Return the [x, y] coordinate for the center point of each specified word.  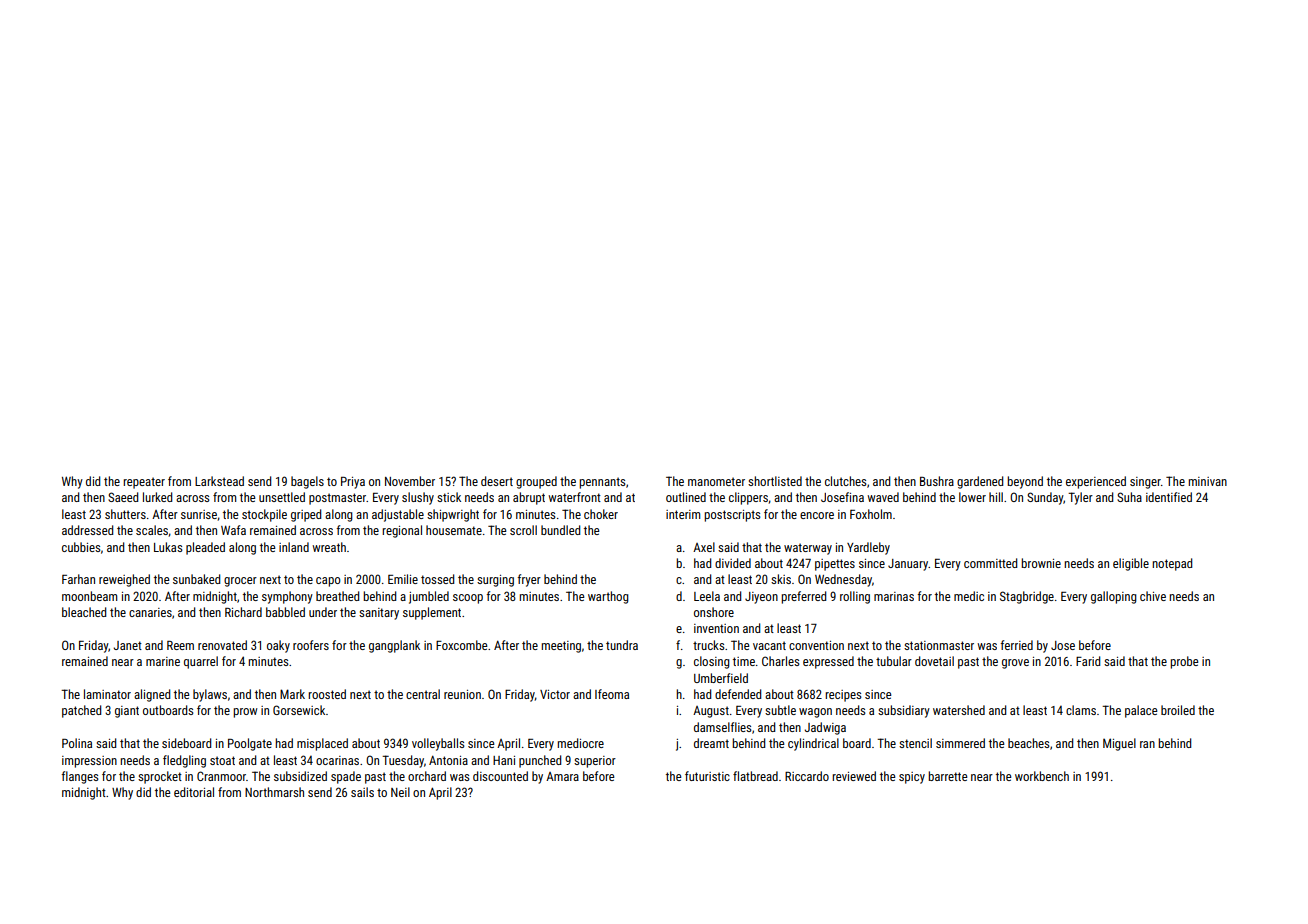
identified [1169, 497]
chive [1153, 596]
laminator [107, 694]
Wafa [233, 530]
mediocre [581, 743]
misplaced [322, 744]
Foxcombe [462, 645]
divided [733, 563]
